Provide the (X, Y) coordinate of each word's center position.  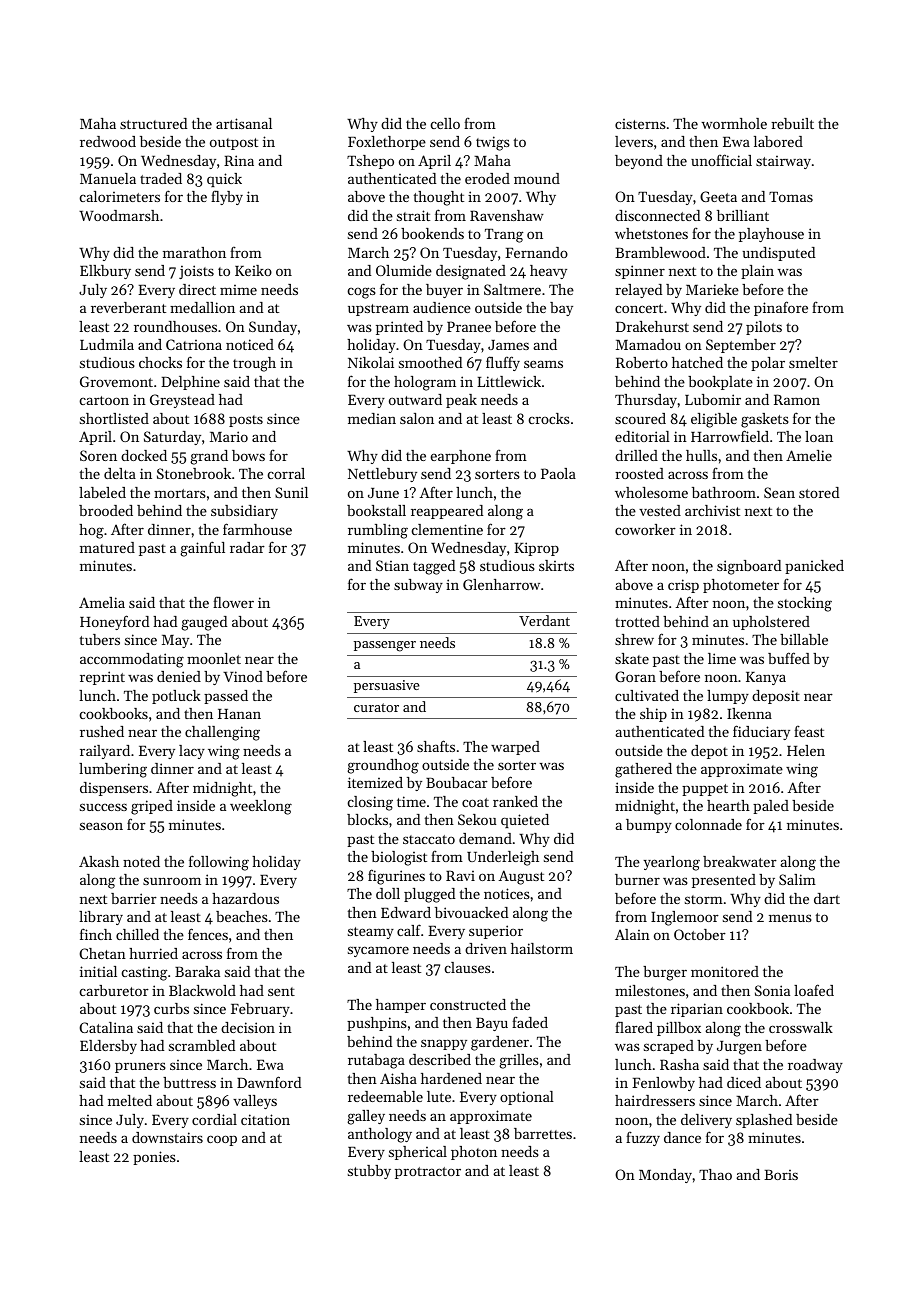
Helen (806, 750)
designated (471, 272)
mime (238, 290)
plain (757, 272)
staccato (429, 839)
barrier (134, 898)
